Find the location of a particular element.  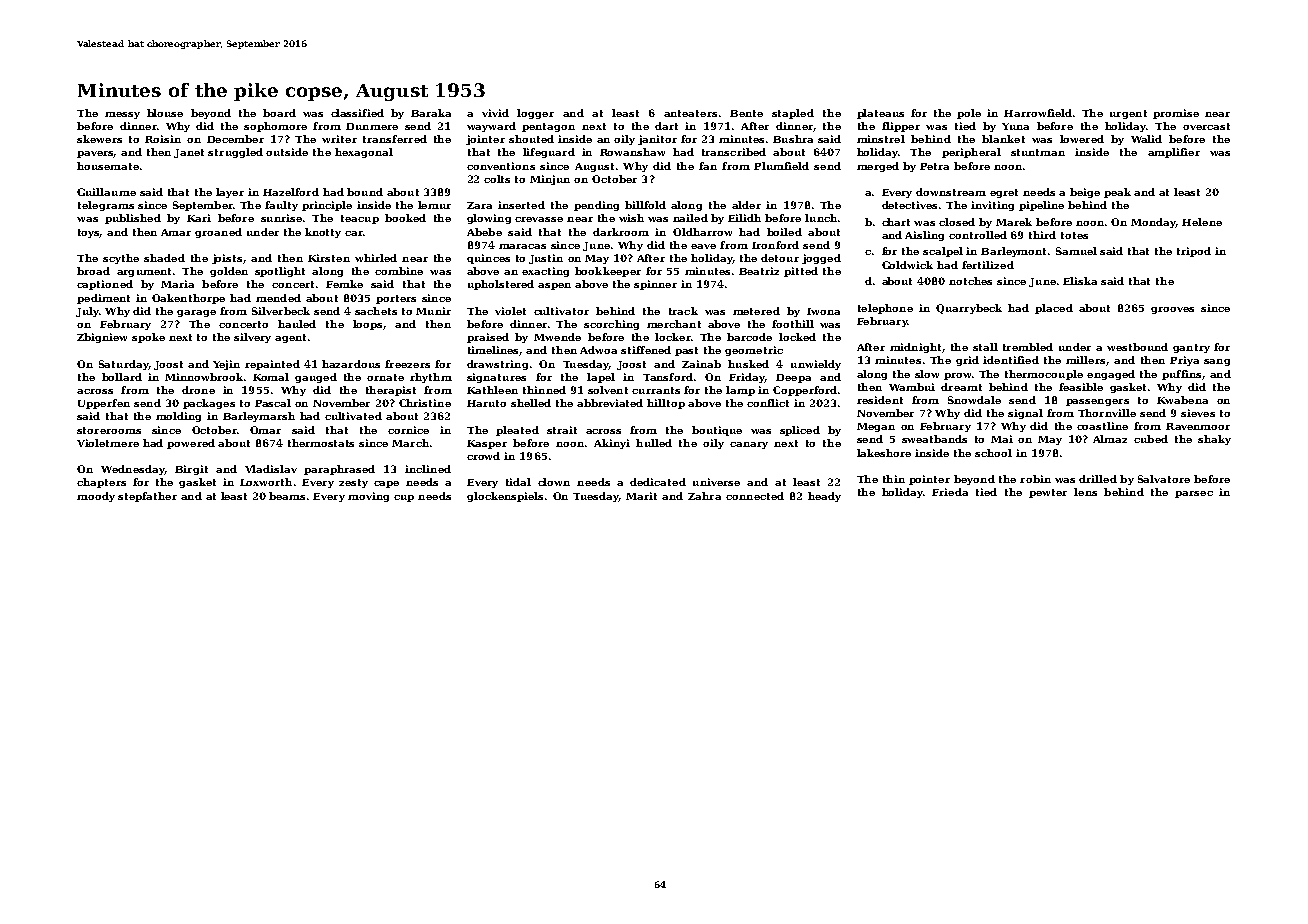

Almaz is located at coordinates (1110, 439).
